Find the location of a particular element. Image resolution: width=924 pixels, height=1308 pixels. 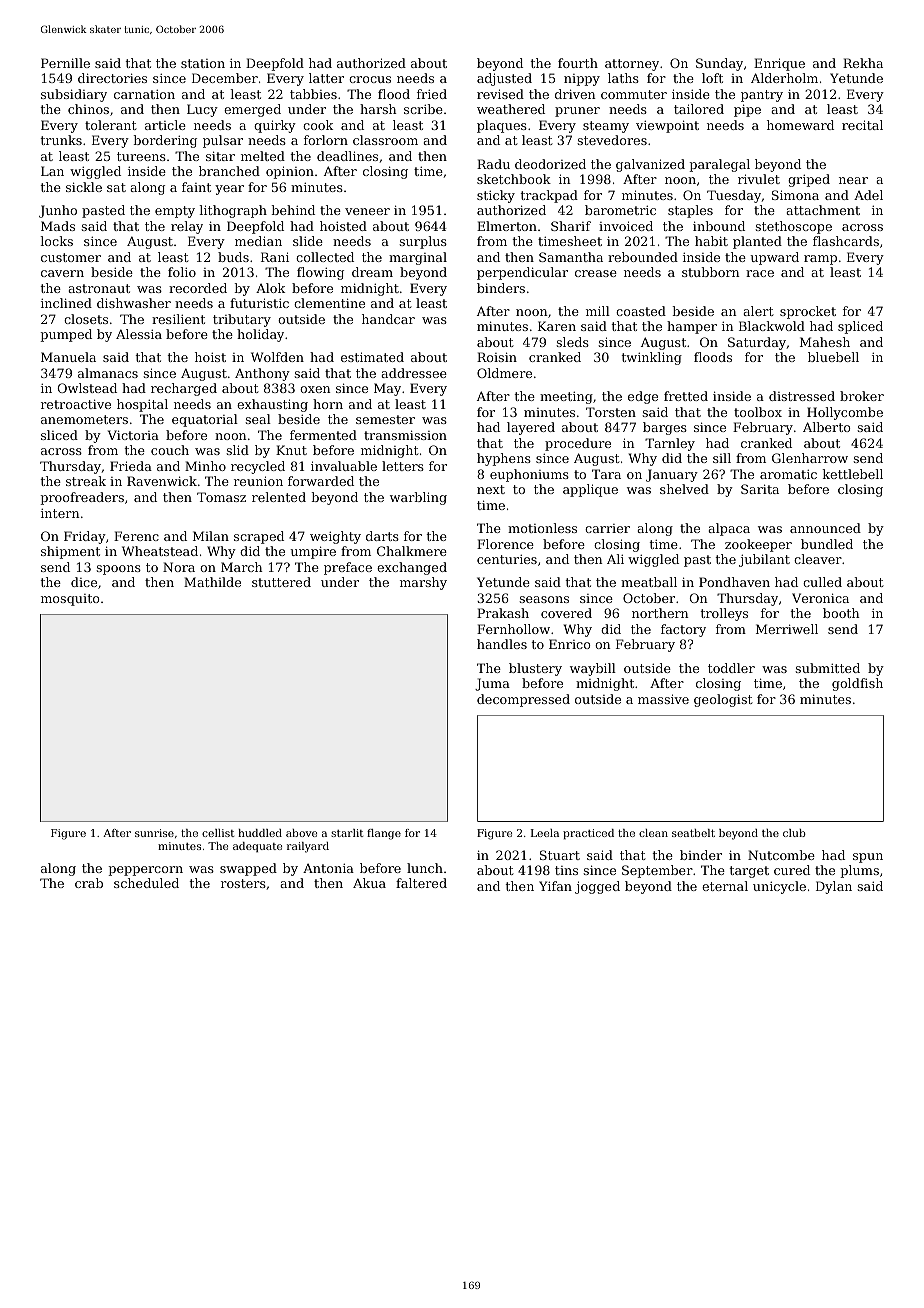

tributary is located at coordinates (242, 320).
